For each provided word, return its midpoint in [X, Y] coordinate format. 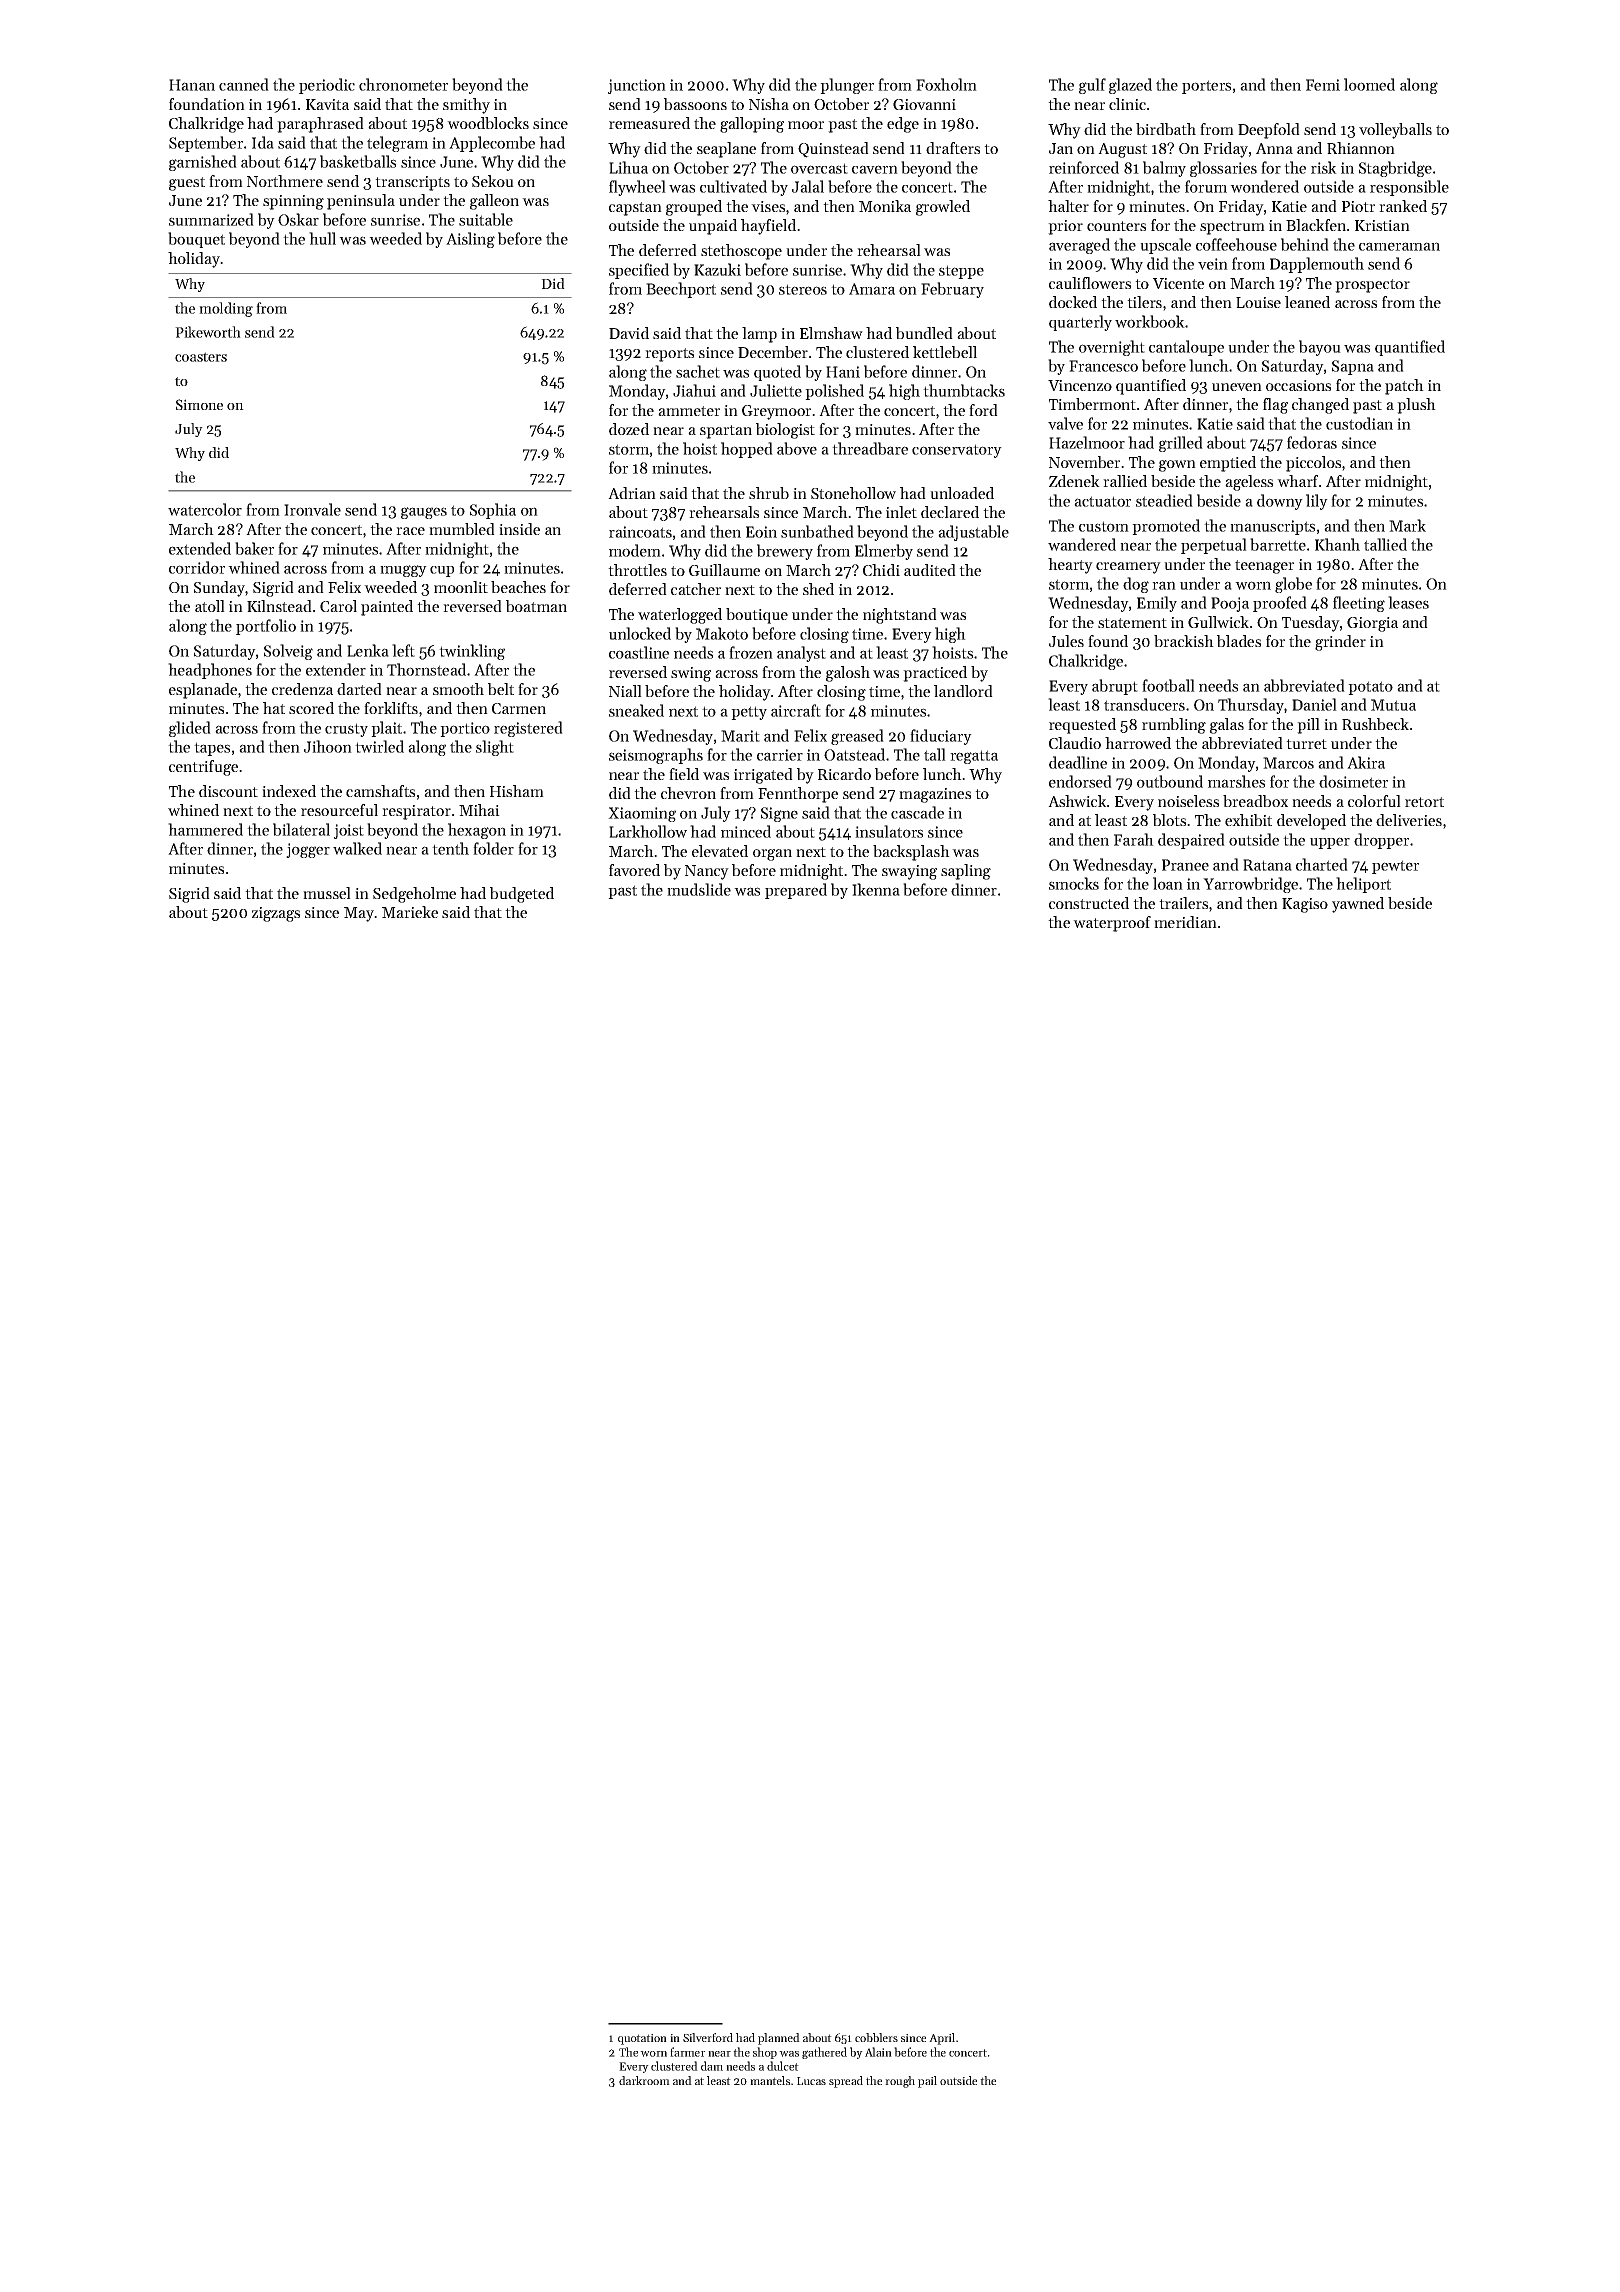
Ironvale [312, 509]
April [942, 2039]
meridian [1185, 922]
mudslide [699, 889]
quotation [642, 2039]
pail [927, 2082]
